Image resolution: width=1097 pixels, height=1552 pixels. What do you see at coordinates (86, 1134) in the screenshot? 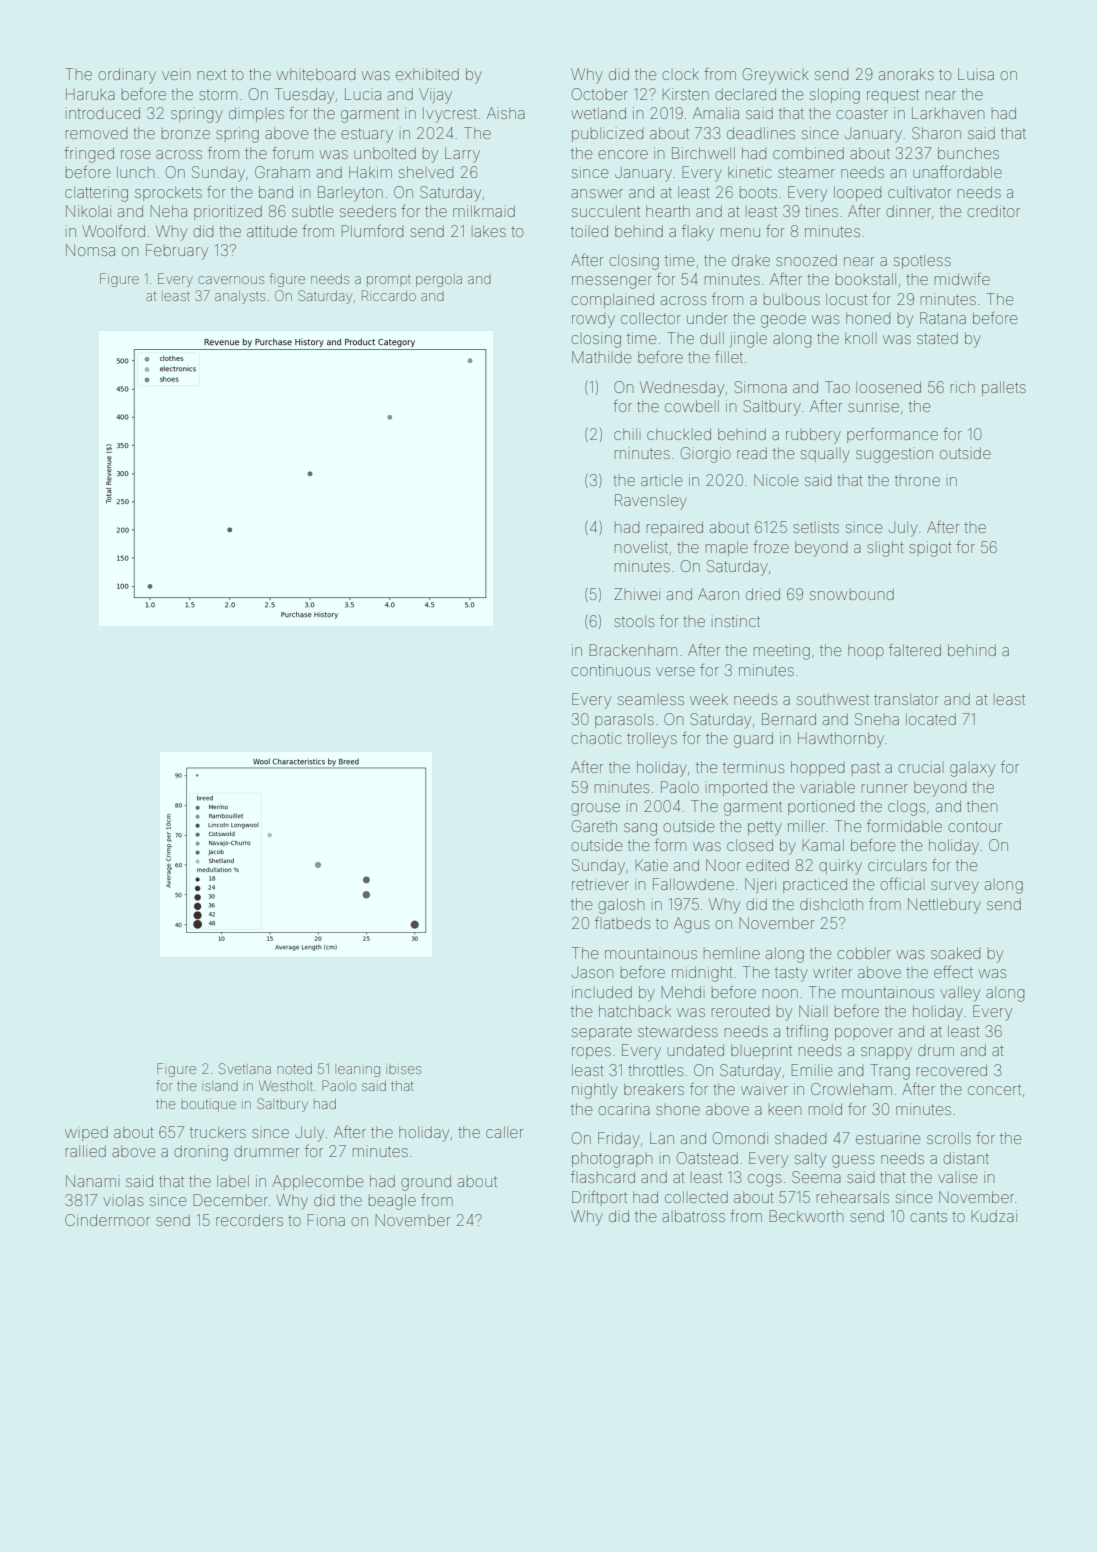
I see `wiped` at bounding box center [86, 1134].
